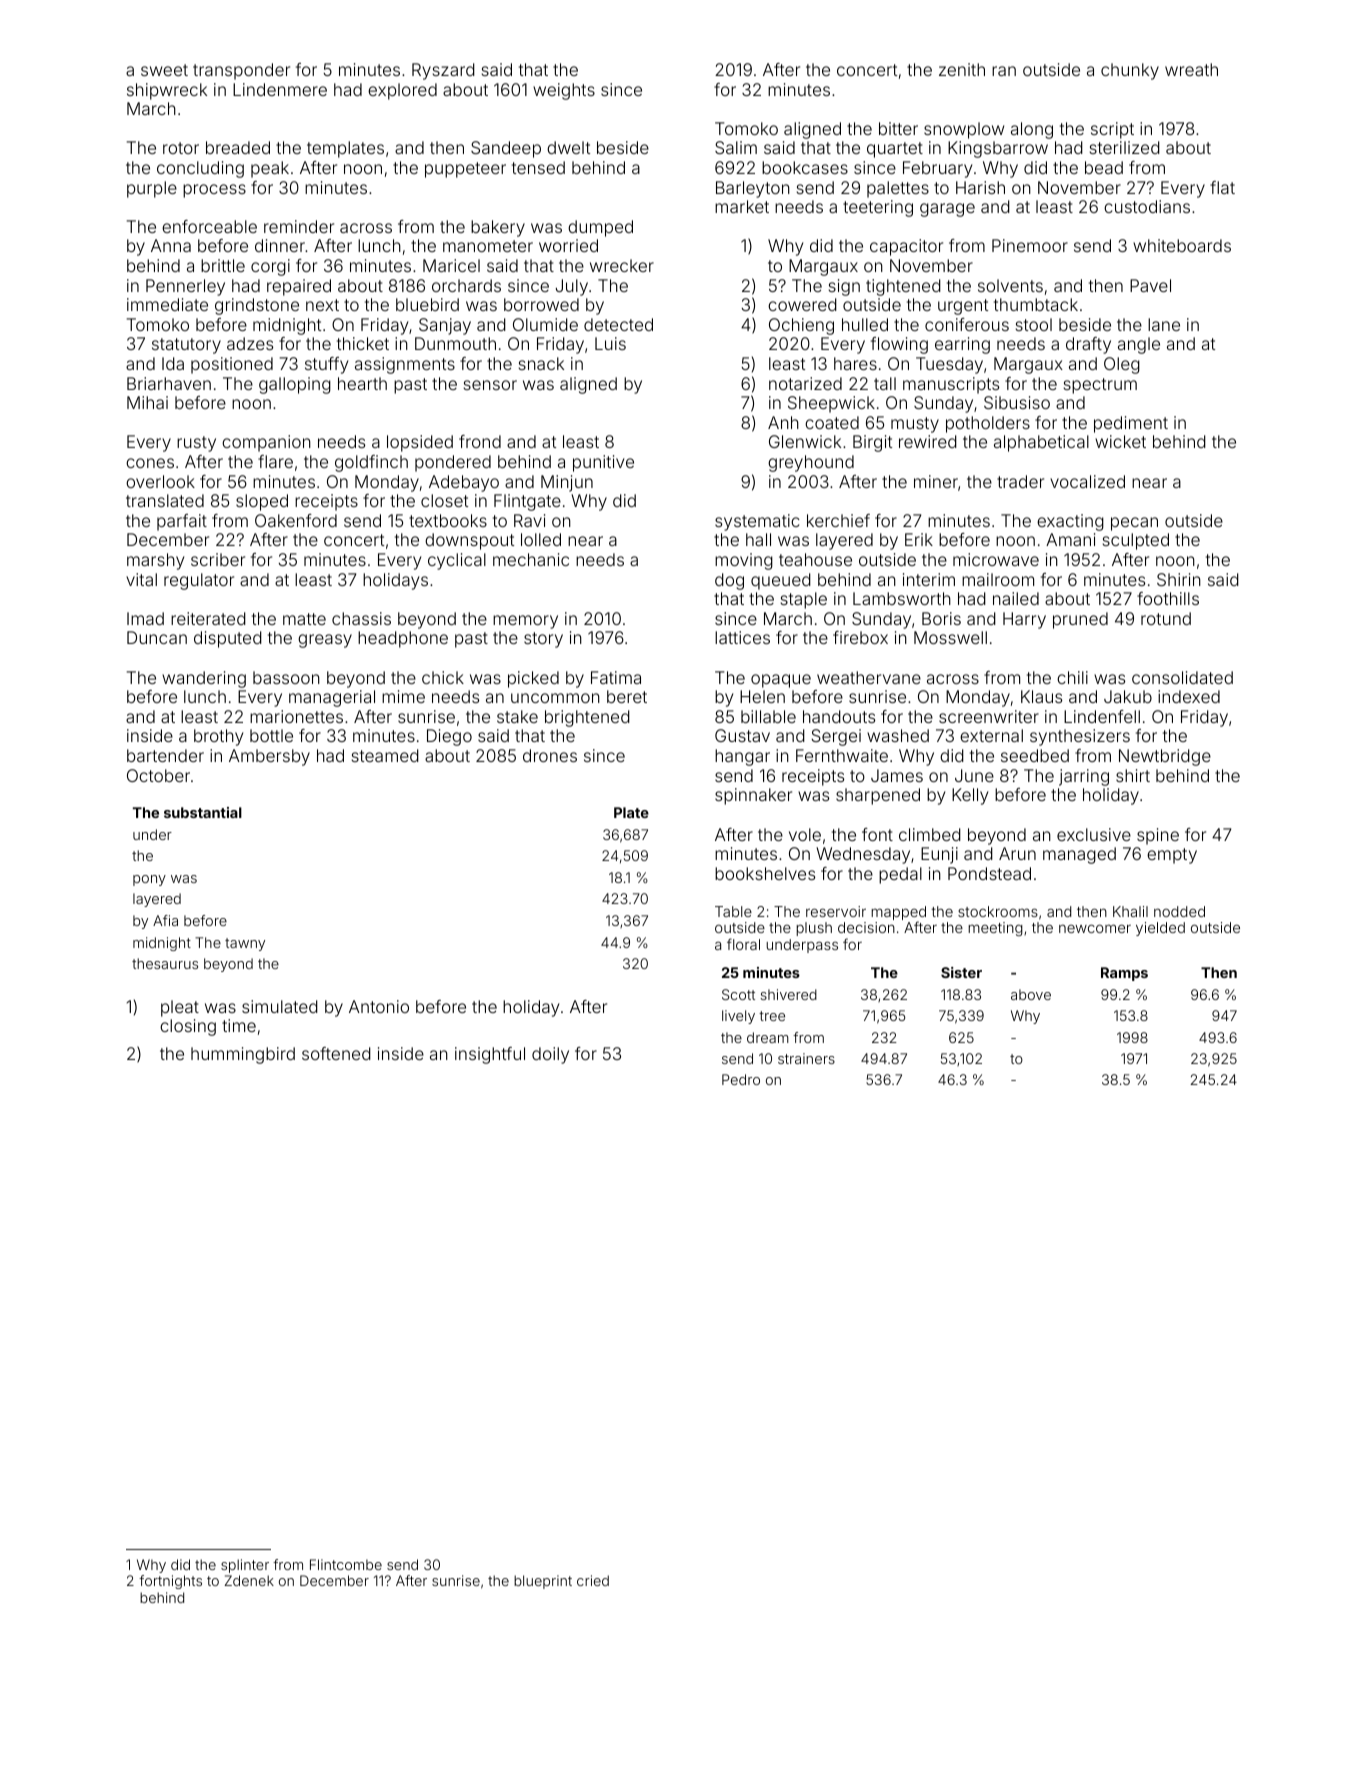 This image has height=1773, width=1370. What do you see at coordinates (1017, 402) in the image?
I see `Sibusiso` at bounding box center [1017, 402].
